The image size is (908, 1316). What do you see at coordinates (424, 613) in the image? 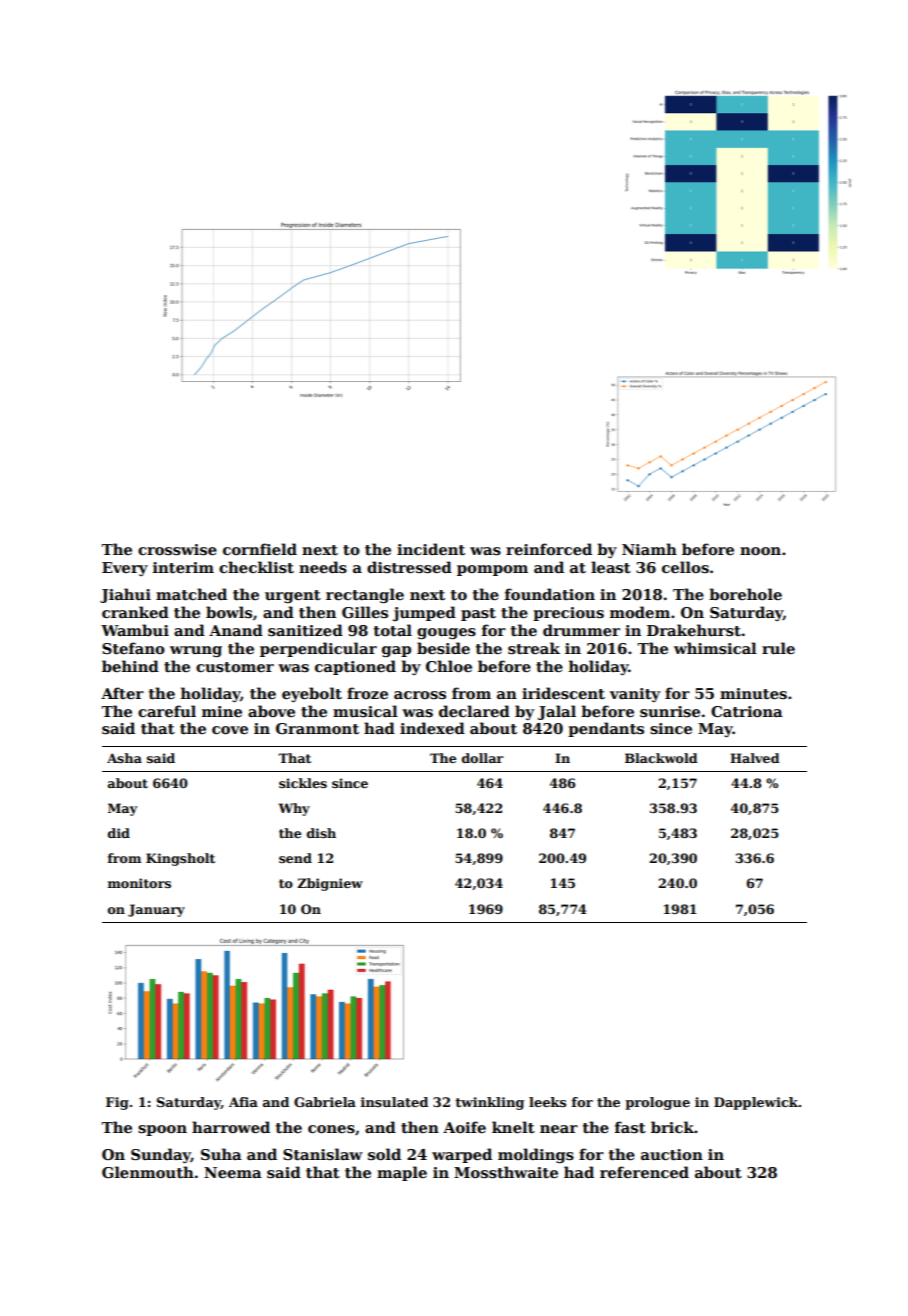
I see `jumped` at bounding box center [424, 613].
